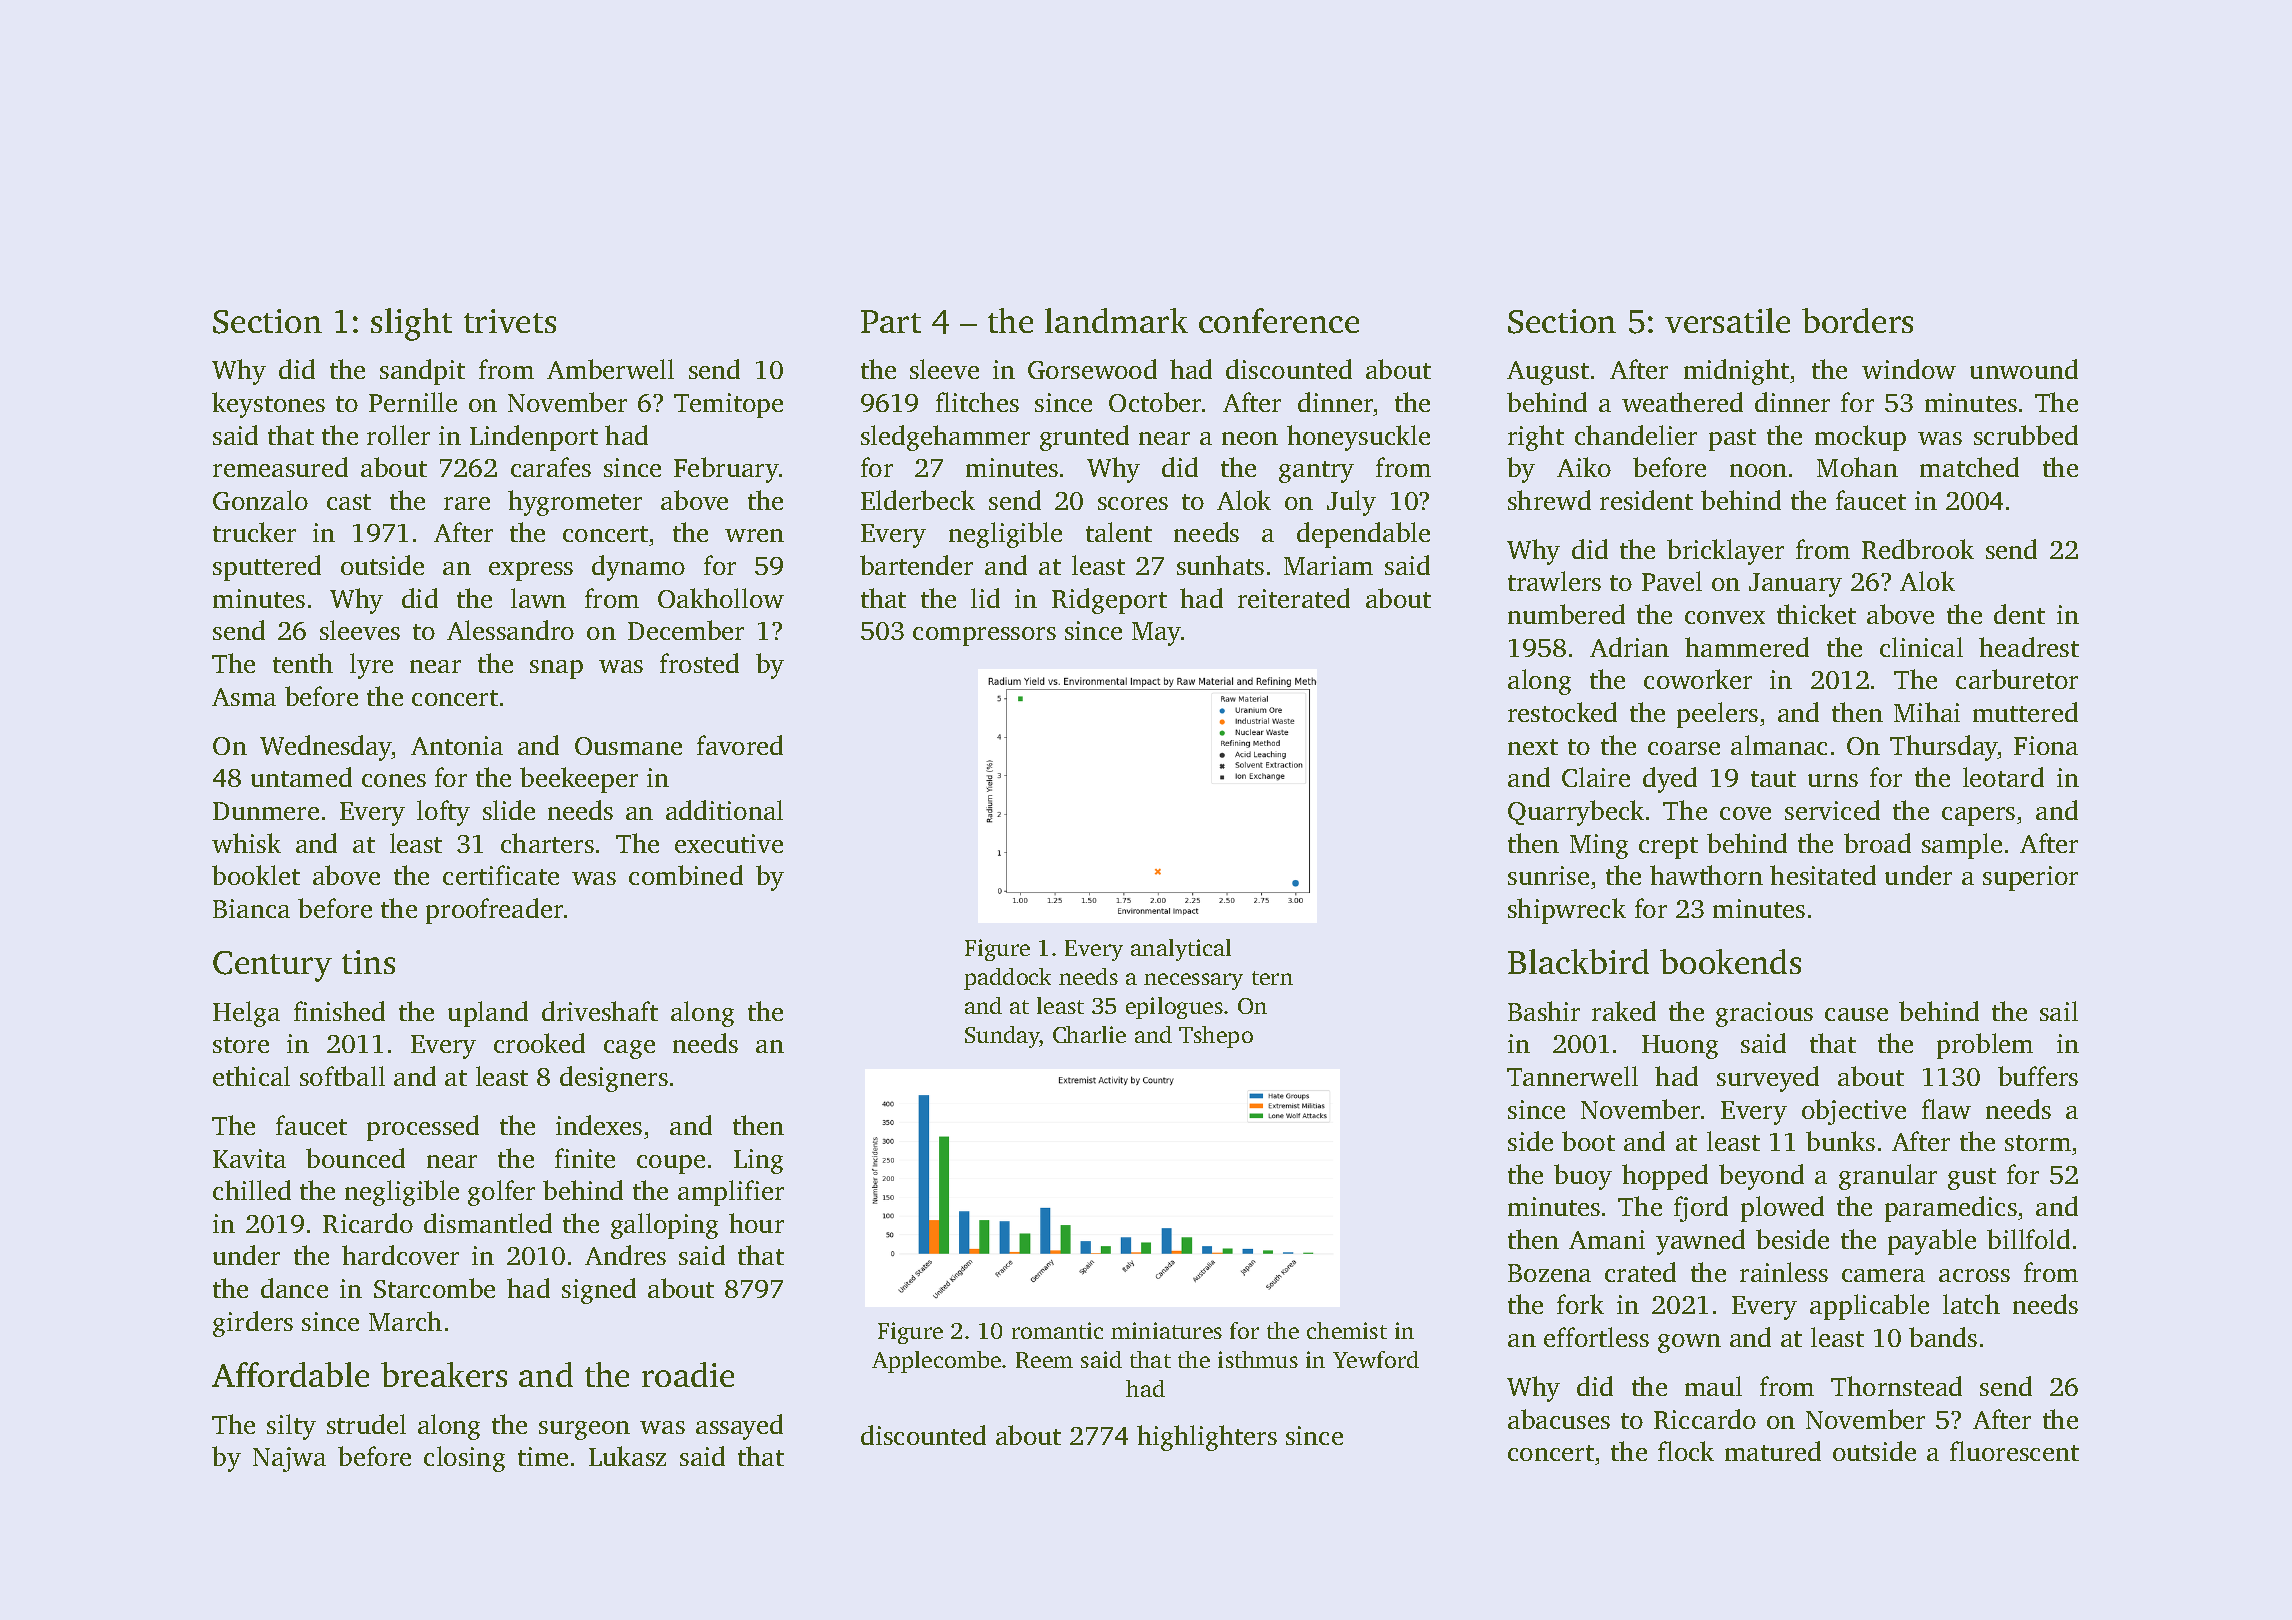  What do you see at coordinates (2038, 1143) in the screenshot?
I see `storm` at bounding box center [2038, 1143].
